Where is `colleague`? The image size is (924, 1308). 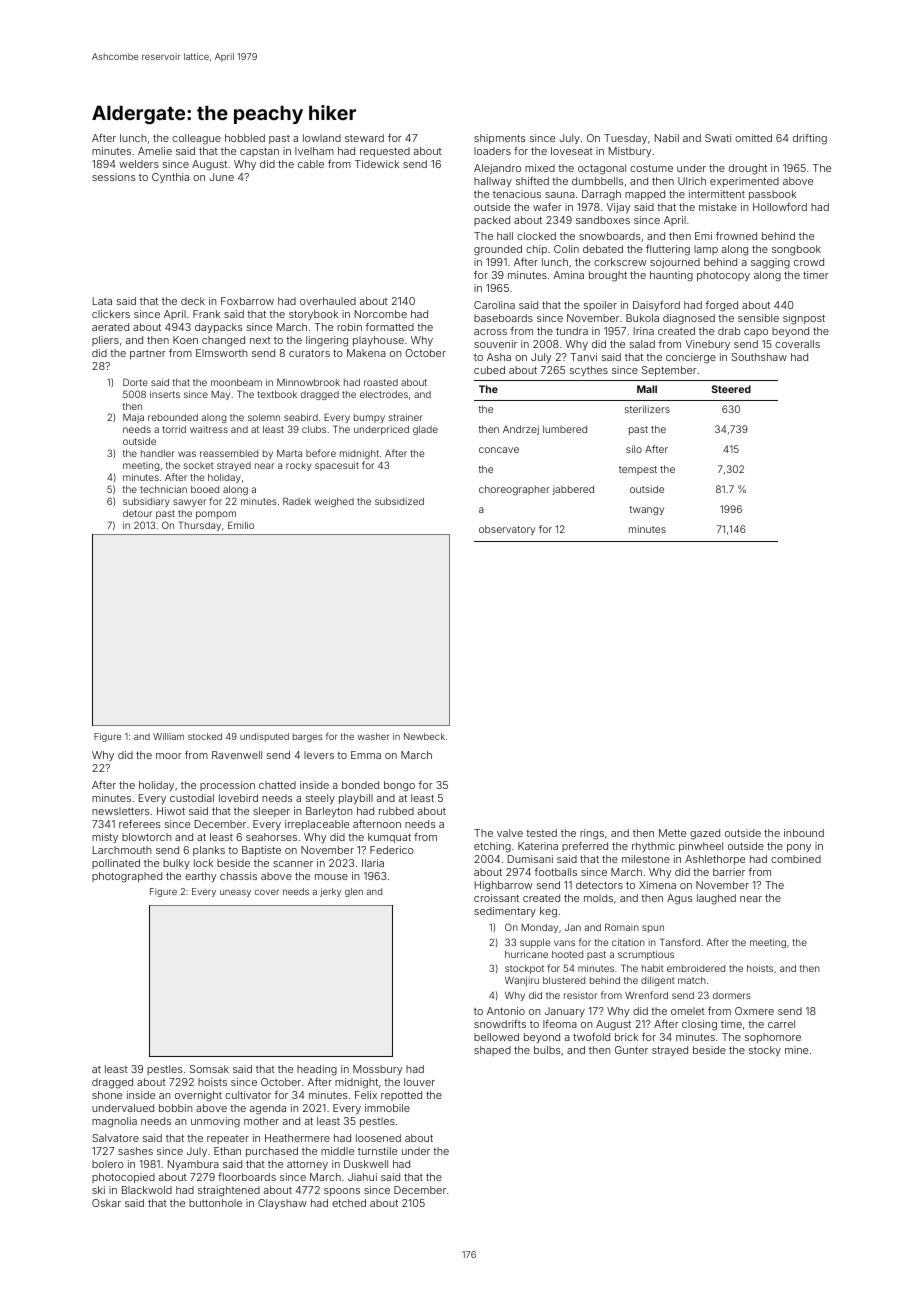
colleague is located at coordinates (196, 139).
